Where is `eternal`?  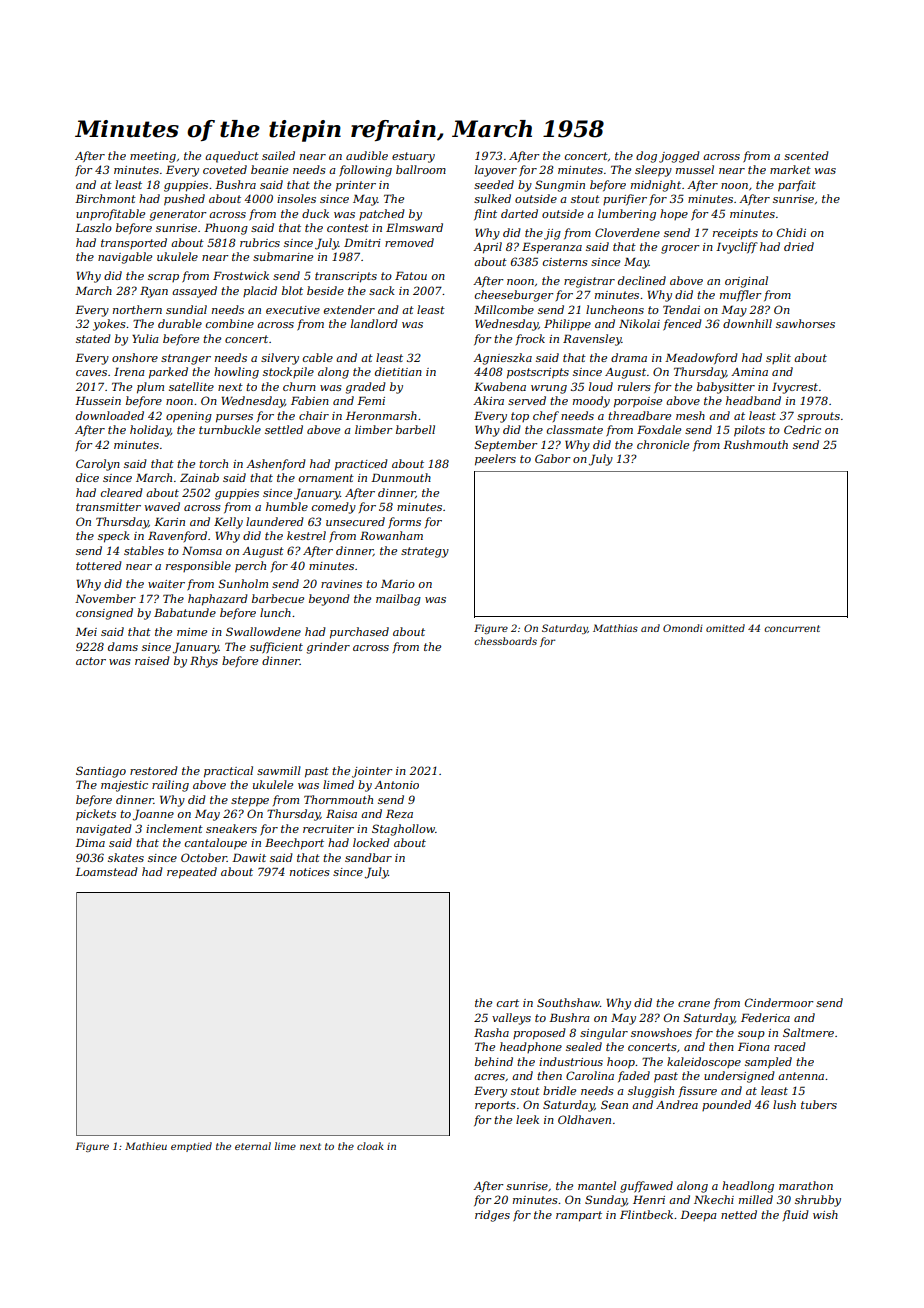
eternal is located at coordinates (253, 1146).
